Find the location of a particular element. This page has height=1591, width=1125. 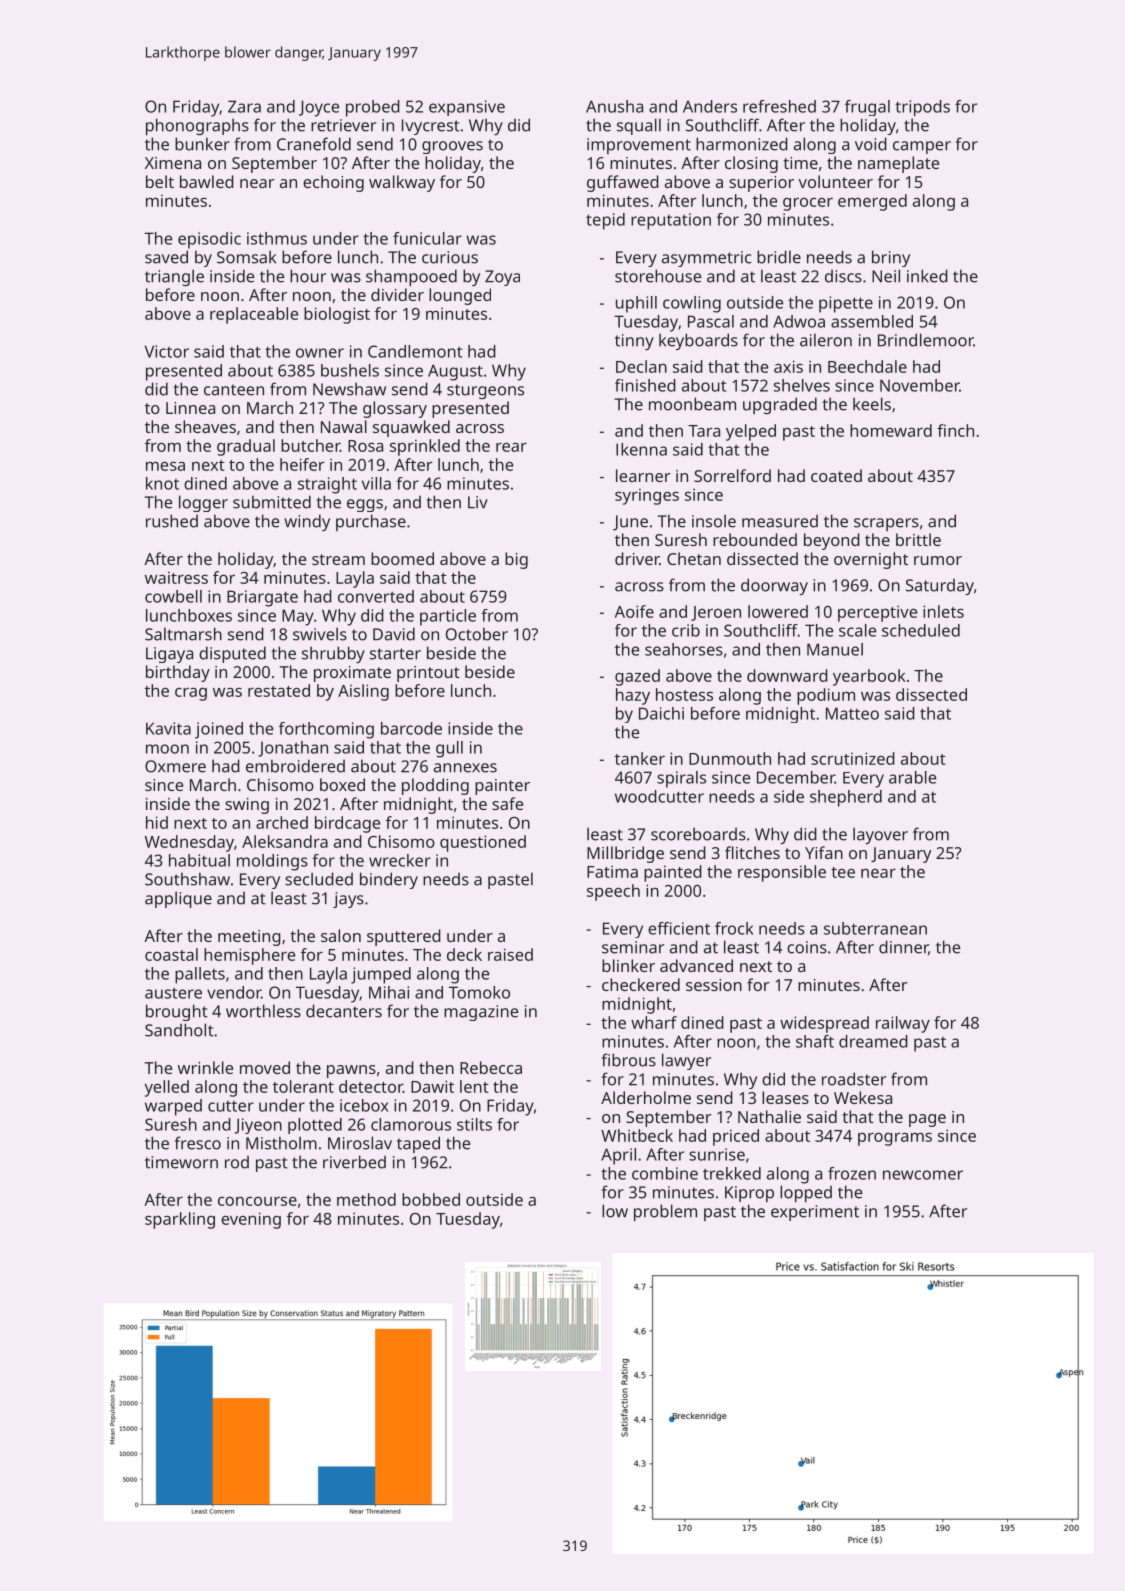

Anusha is located at coordinates (614, 106).
